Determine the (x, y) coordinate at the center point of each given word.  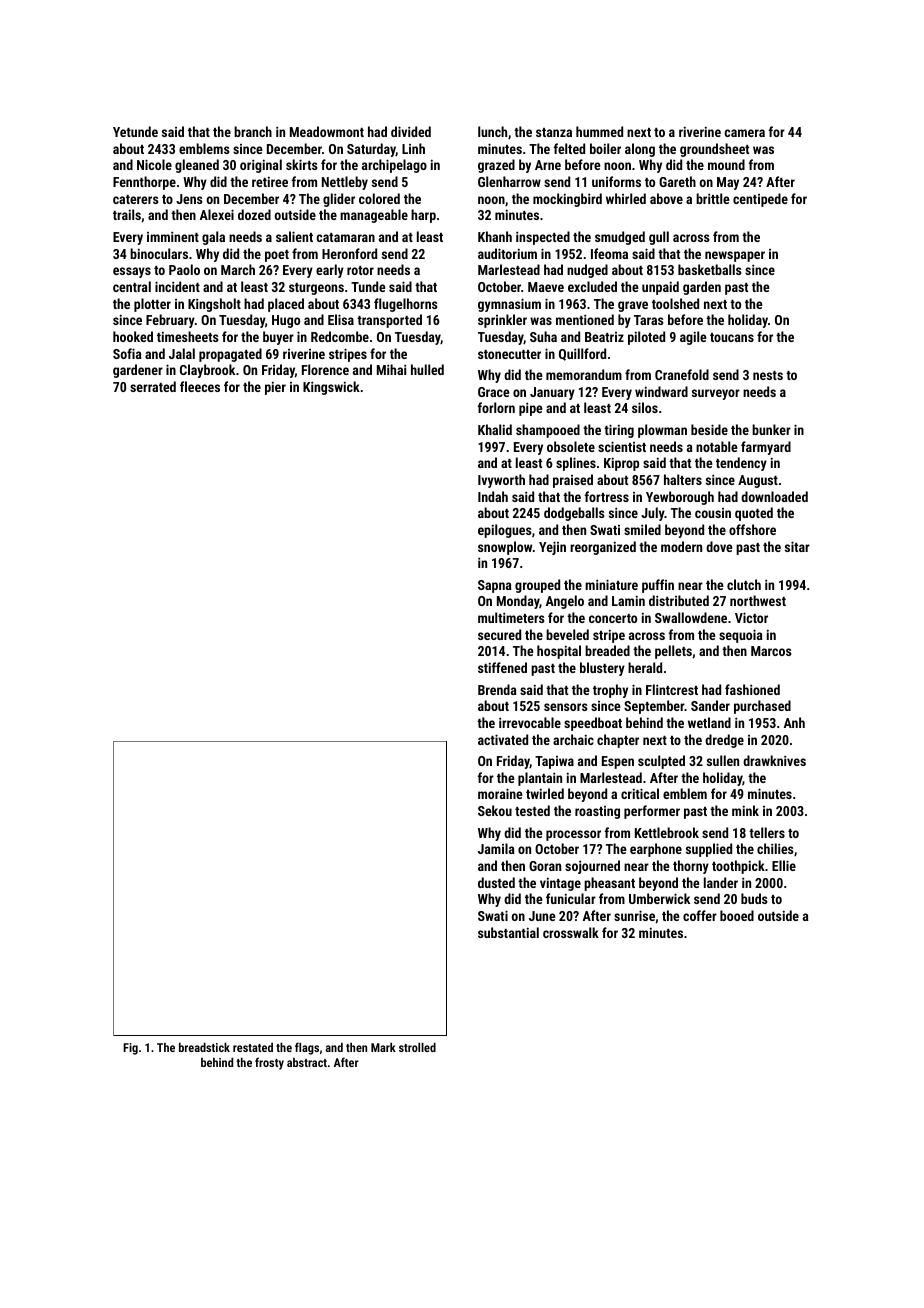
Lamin (628, 600)
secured (499, 634)
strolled (417, 1047)
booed (737, 915)
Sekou (495, 810)
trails (127, 214)
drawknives (774, 760)
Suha (543, 336)
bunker (771, 429)
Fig (130, 1049)
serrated (153, 386)
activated (503, 739)
